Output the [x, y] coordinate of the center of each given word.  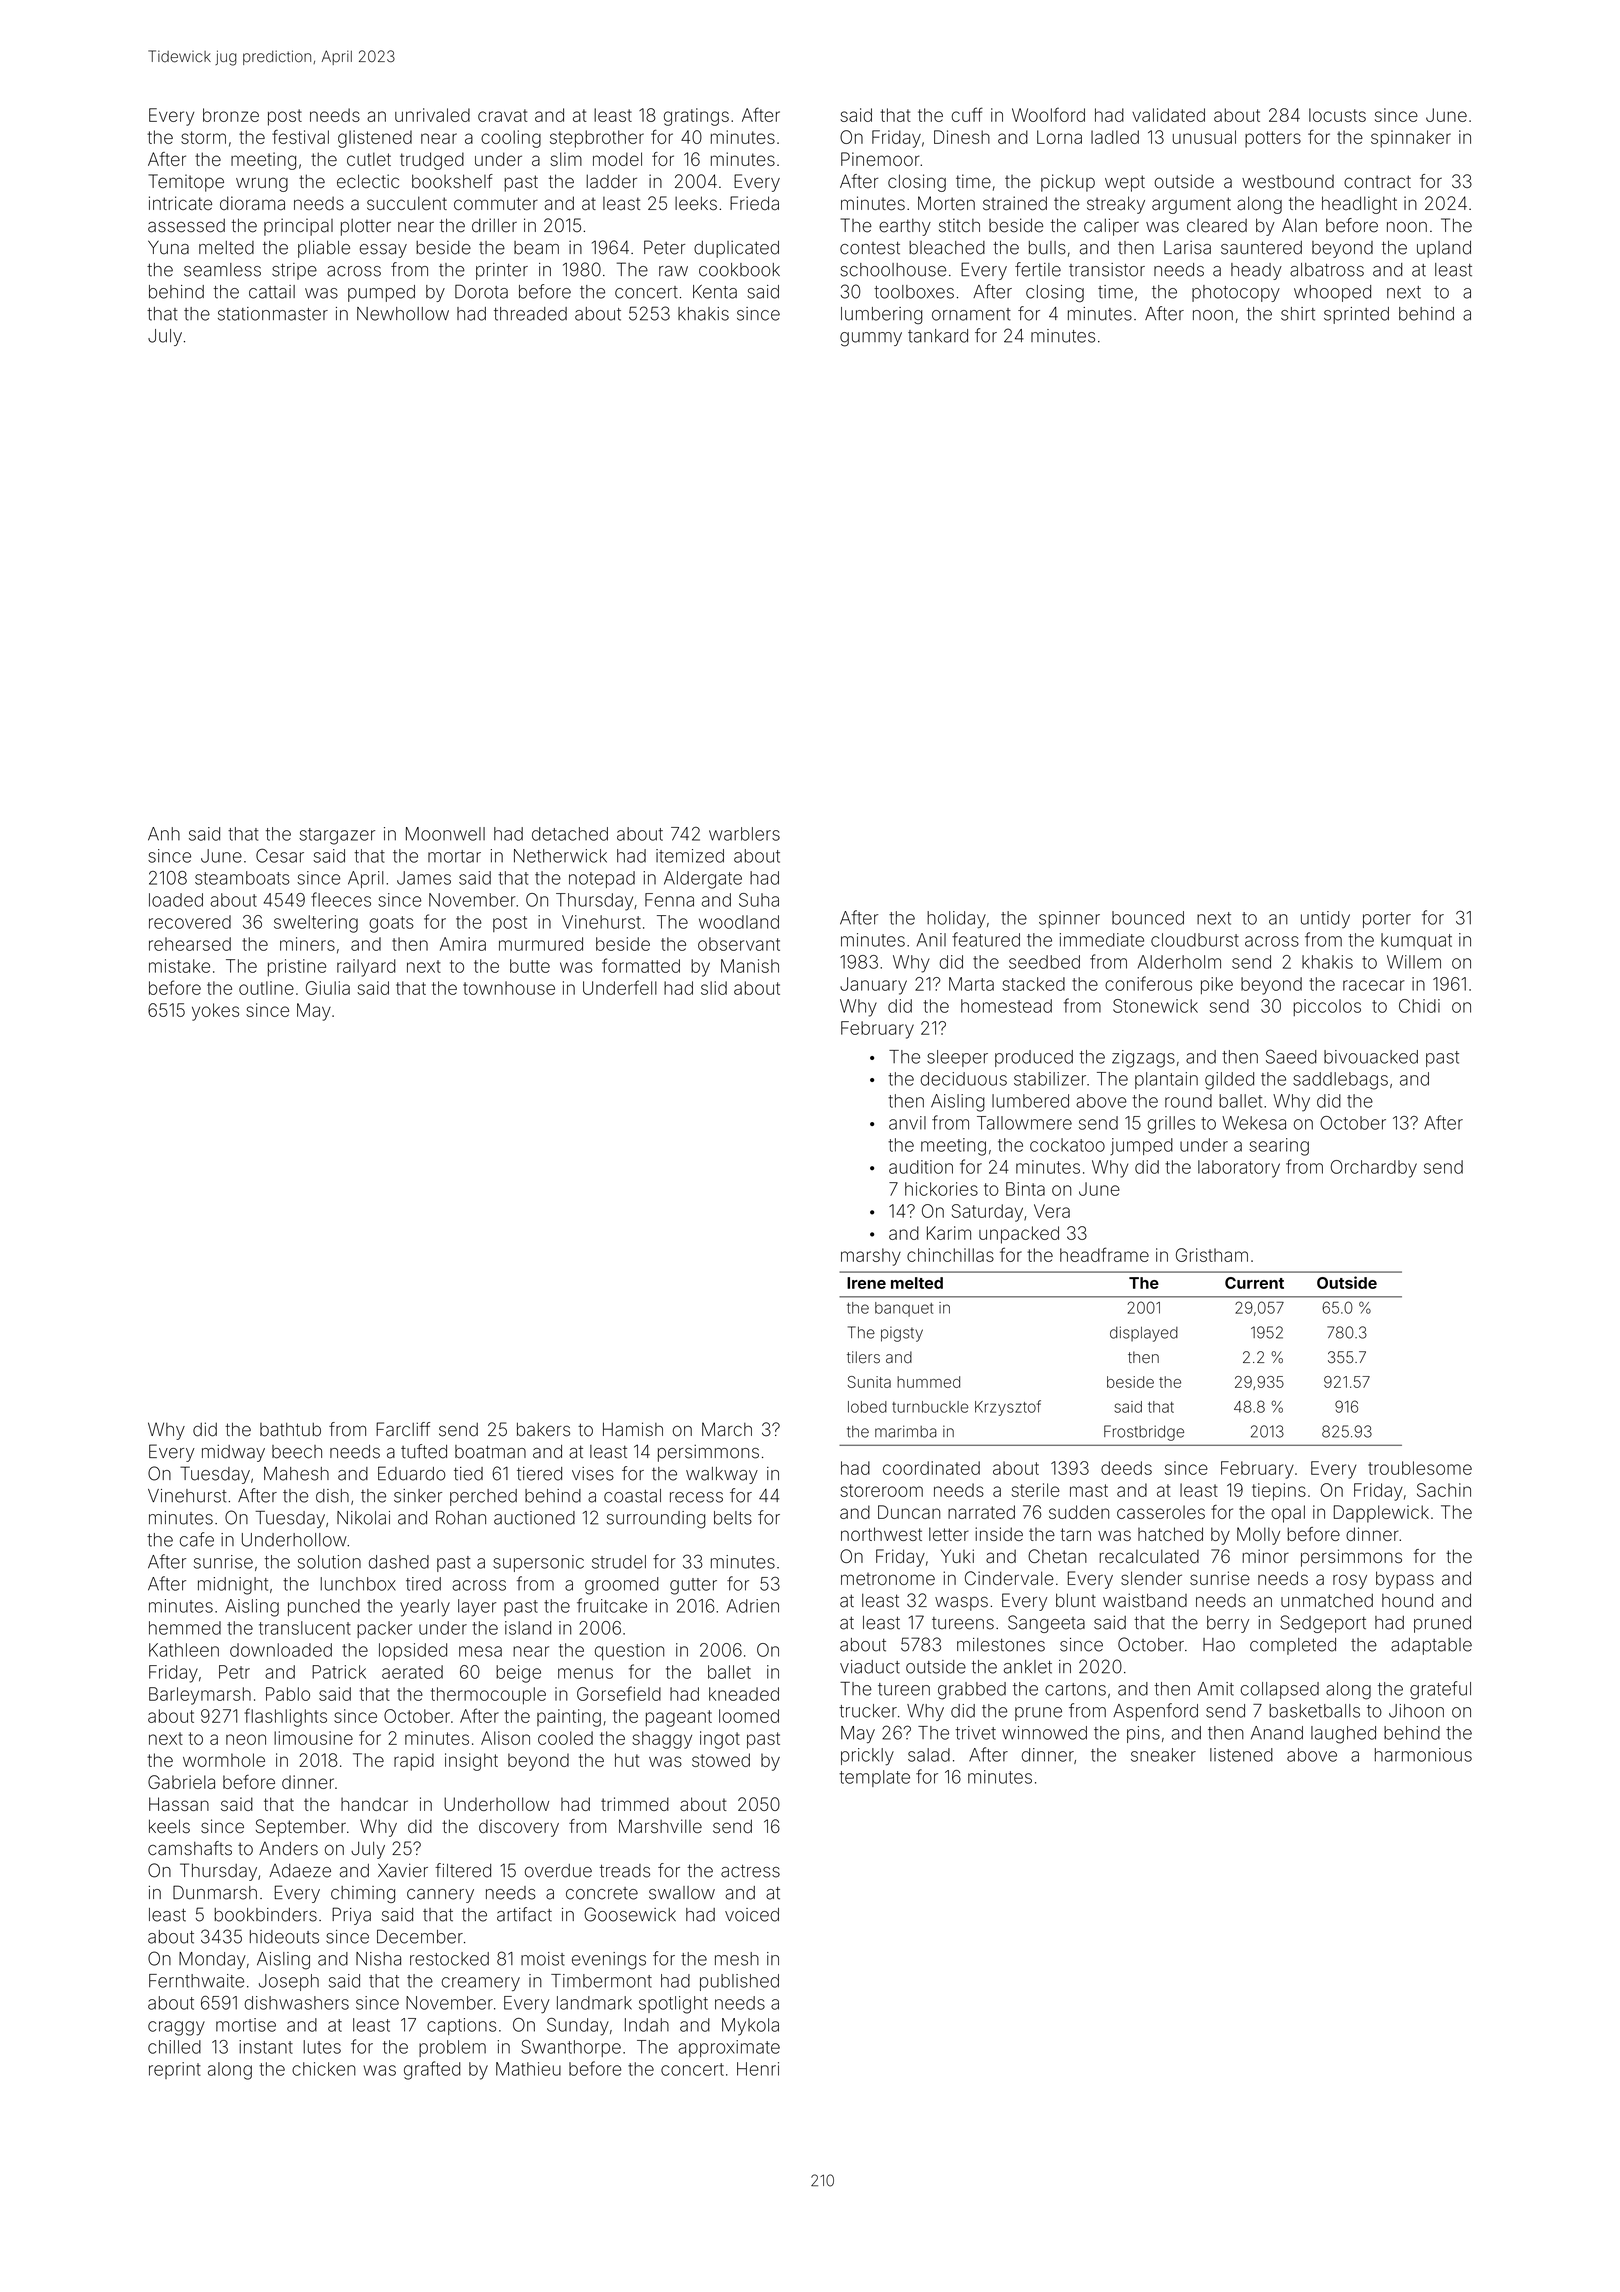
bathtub [290, 1430]
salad [929, 1755]
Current [1254, 1283]
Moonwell [445, 834]
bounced [1148, 918]
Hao [1219, 1645]
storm [203, 137]
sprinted [1356, 315]
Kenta [715, 292]
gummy [871, 339]
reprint [175, 2070]
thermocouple [488, 1696]
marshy [871, 1257]
